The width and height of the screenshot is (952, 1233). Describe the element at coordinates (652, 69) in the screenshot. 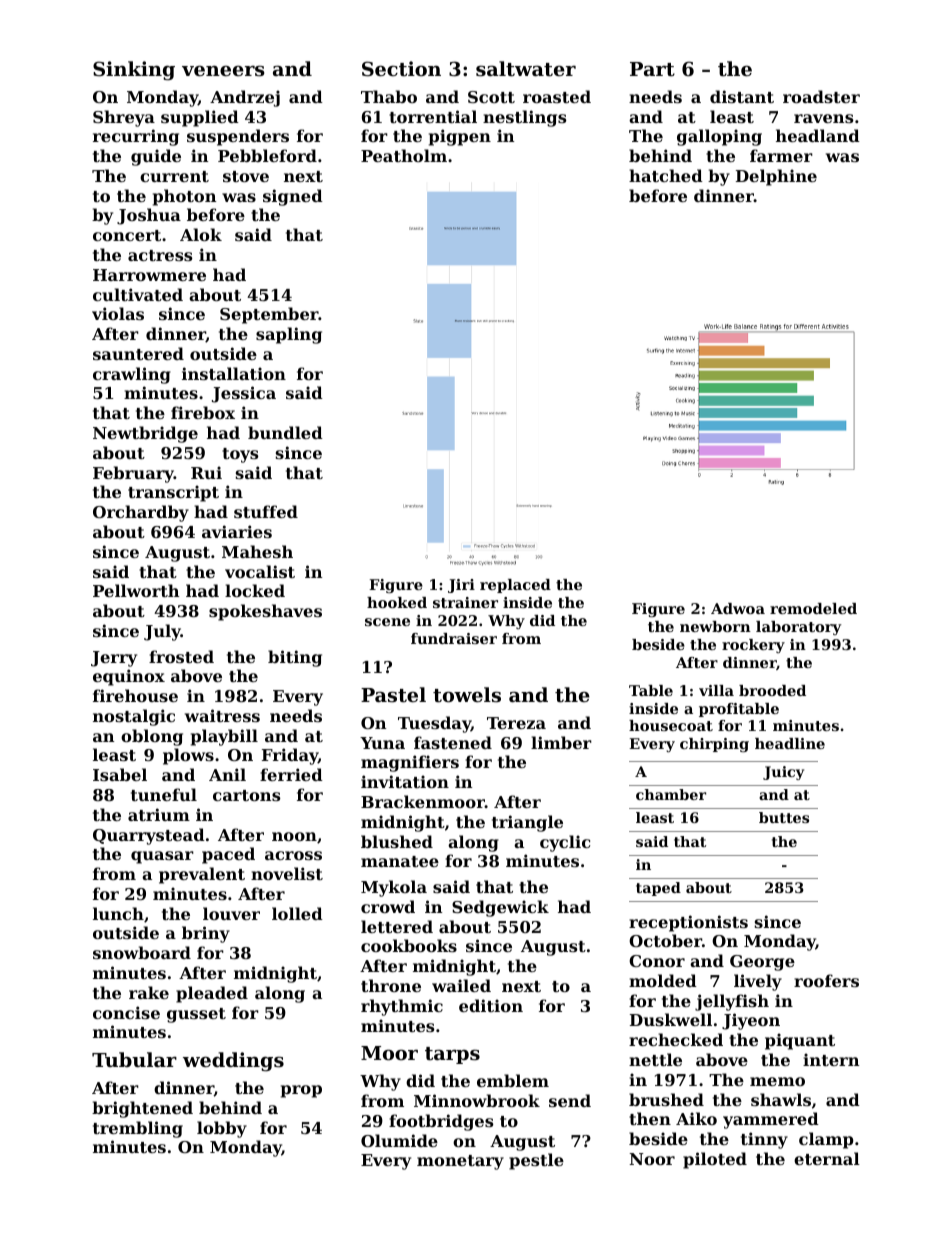

I see `Part` at that location.
